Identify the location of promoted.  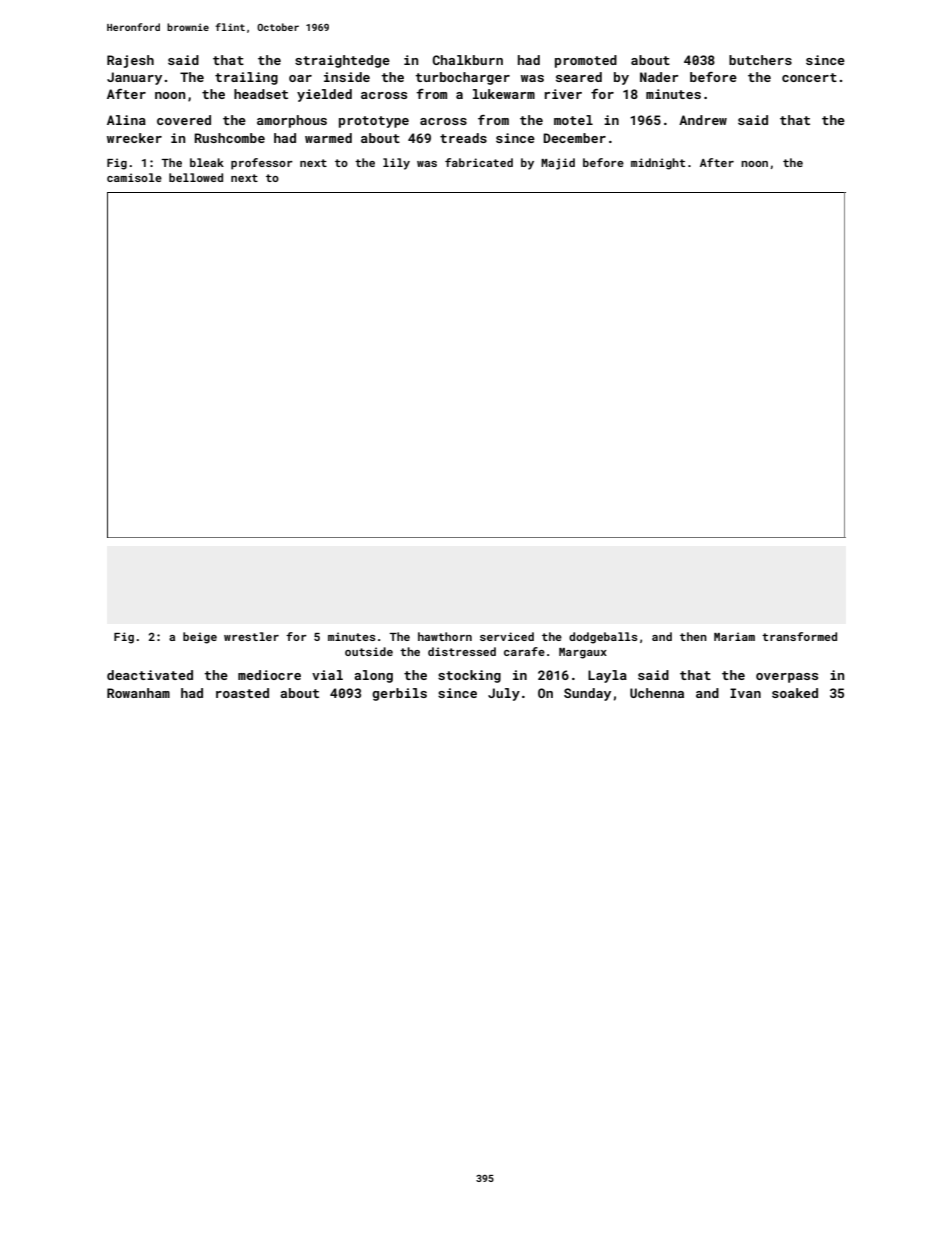
(586, 61).
